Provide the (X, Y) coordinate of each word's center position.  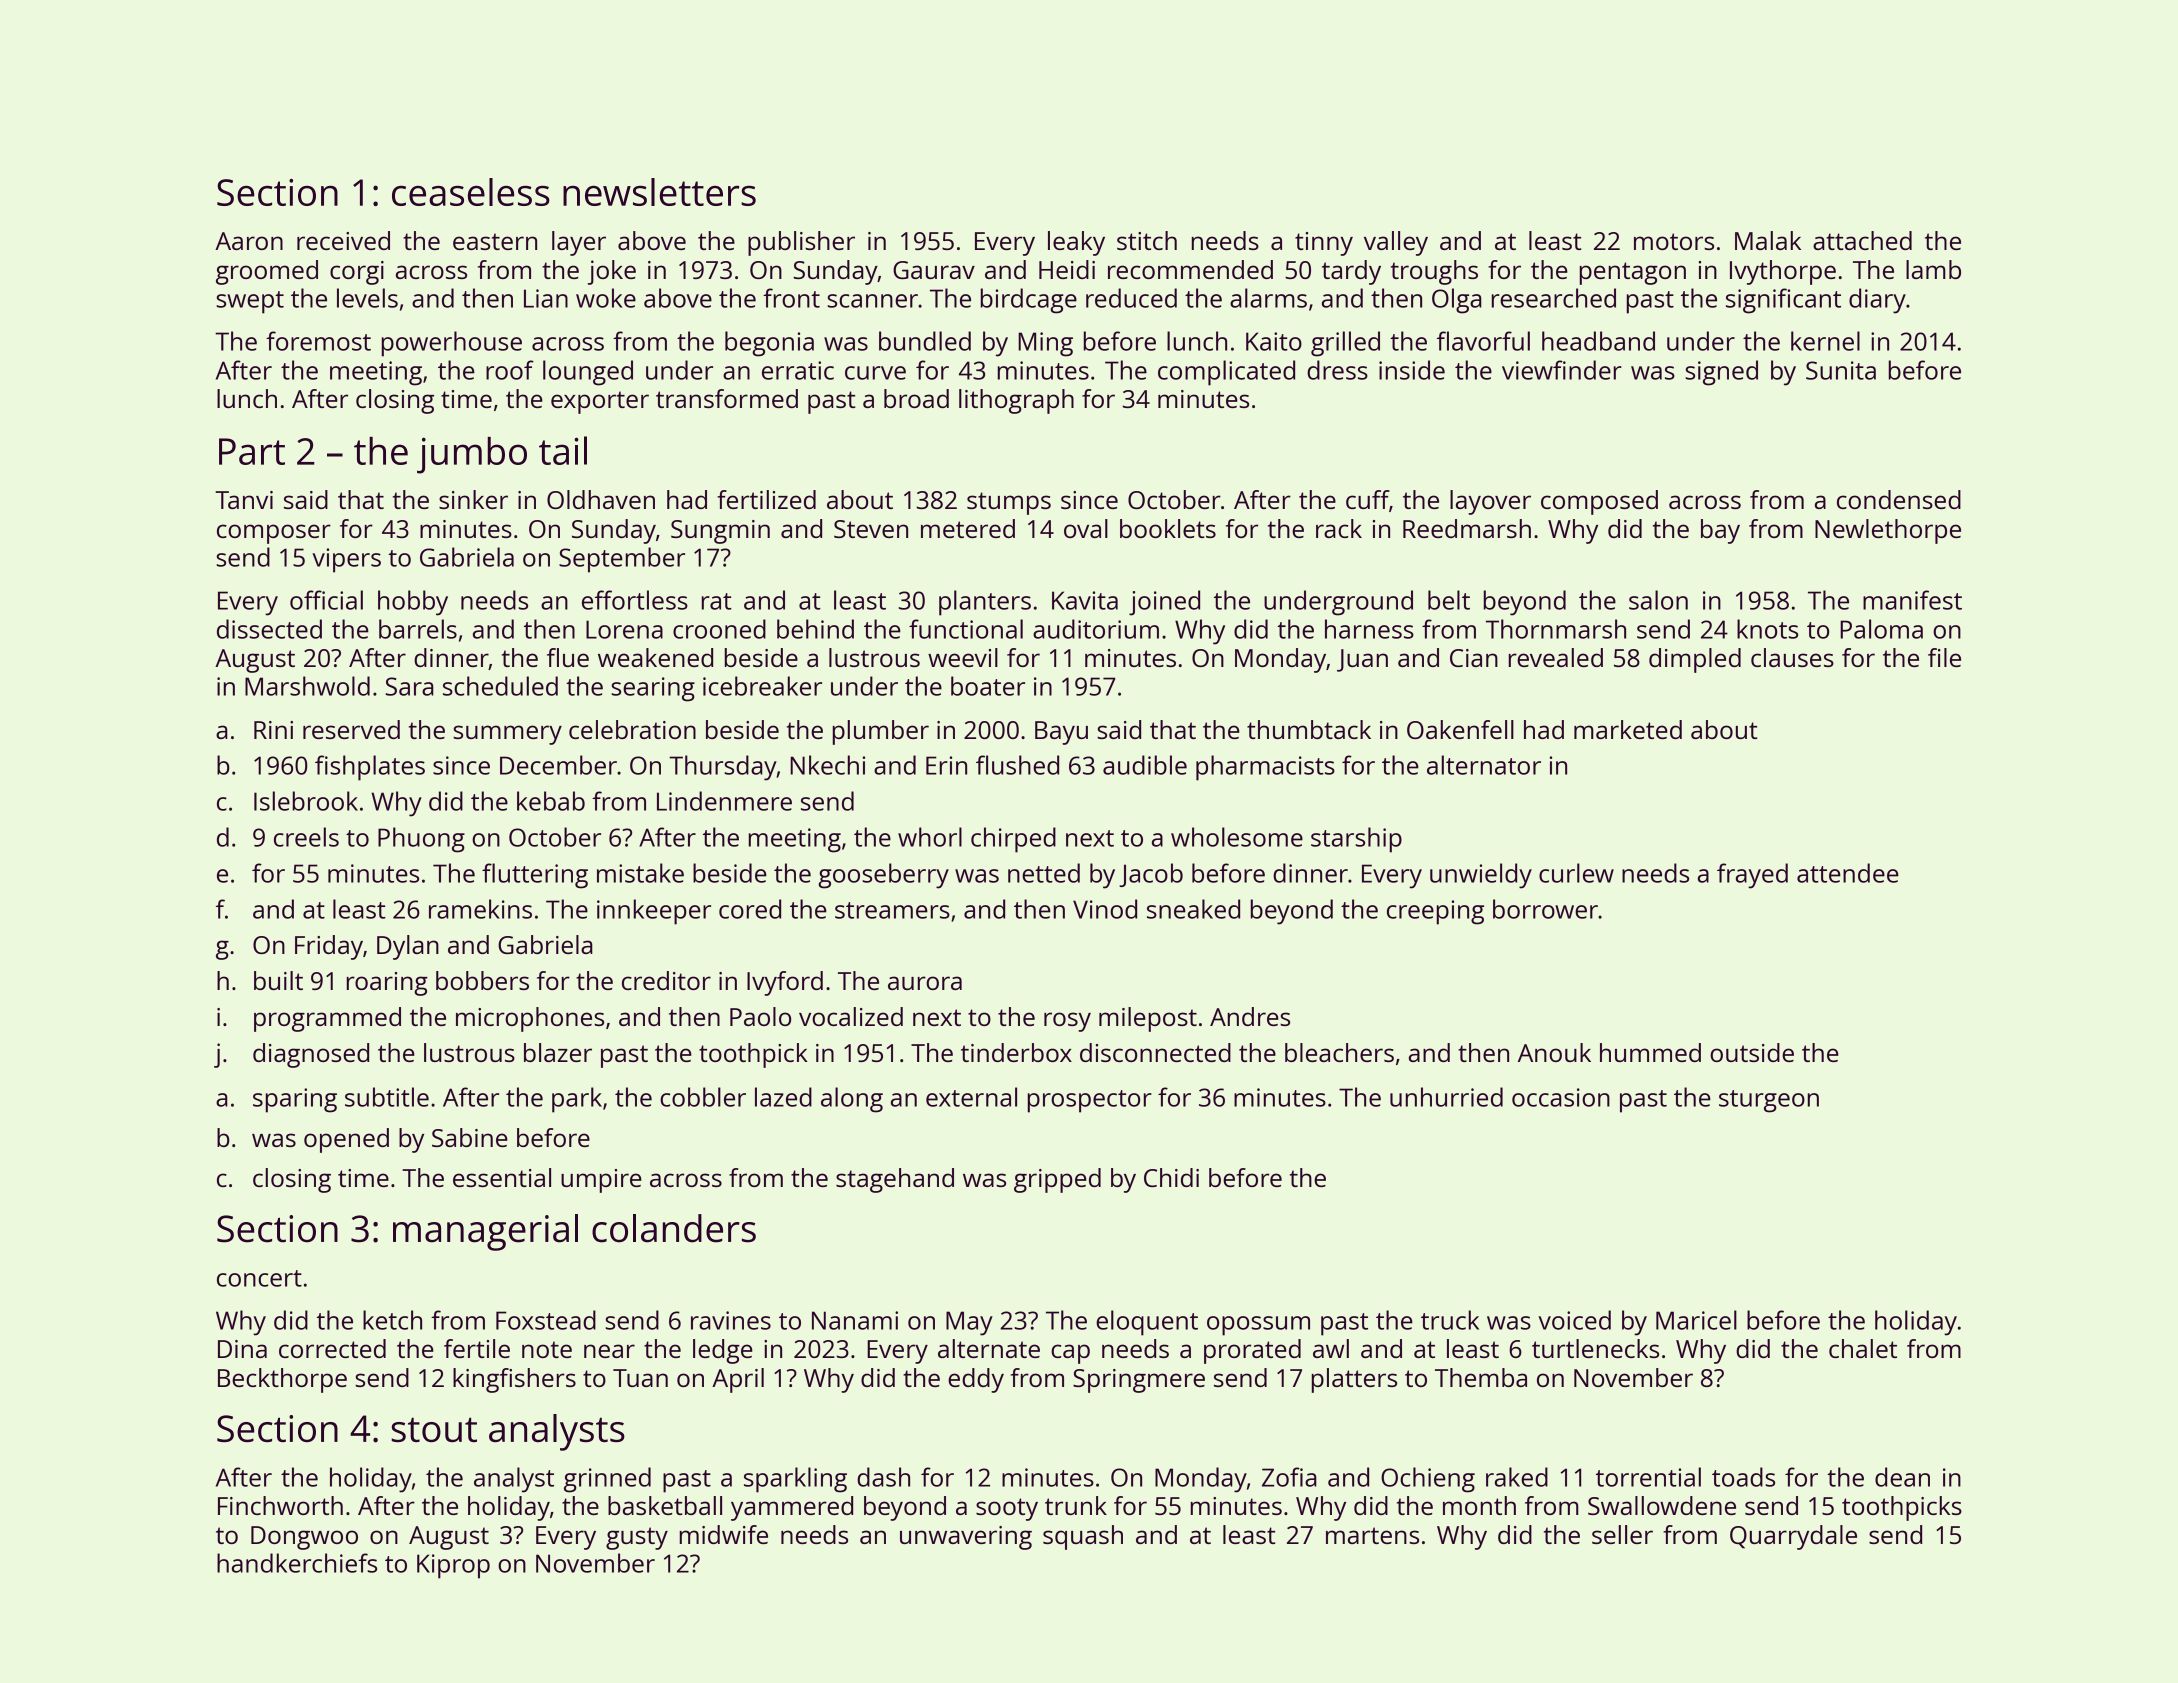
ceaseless (471, 192)
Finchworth (280, 1505)
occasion (1561, 1097)
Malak (1768, 240)
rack (1339, 528)
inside (1412, 370)
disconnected (1155, 1052)
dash (883, 1477)
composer (274, 534)
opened (346, 1140)
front (791, 298)
